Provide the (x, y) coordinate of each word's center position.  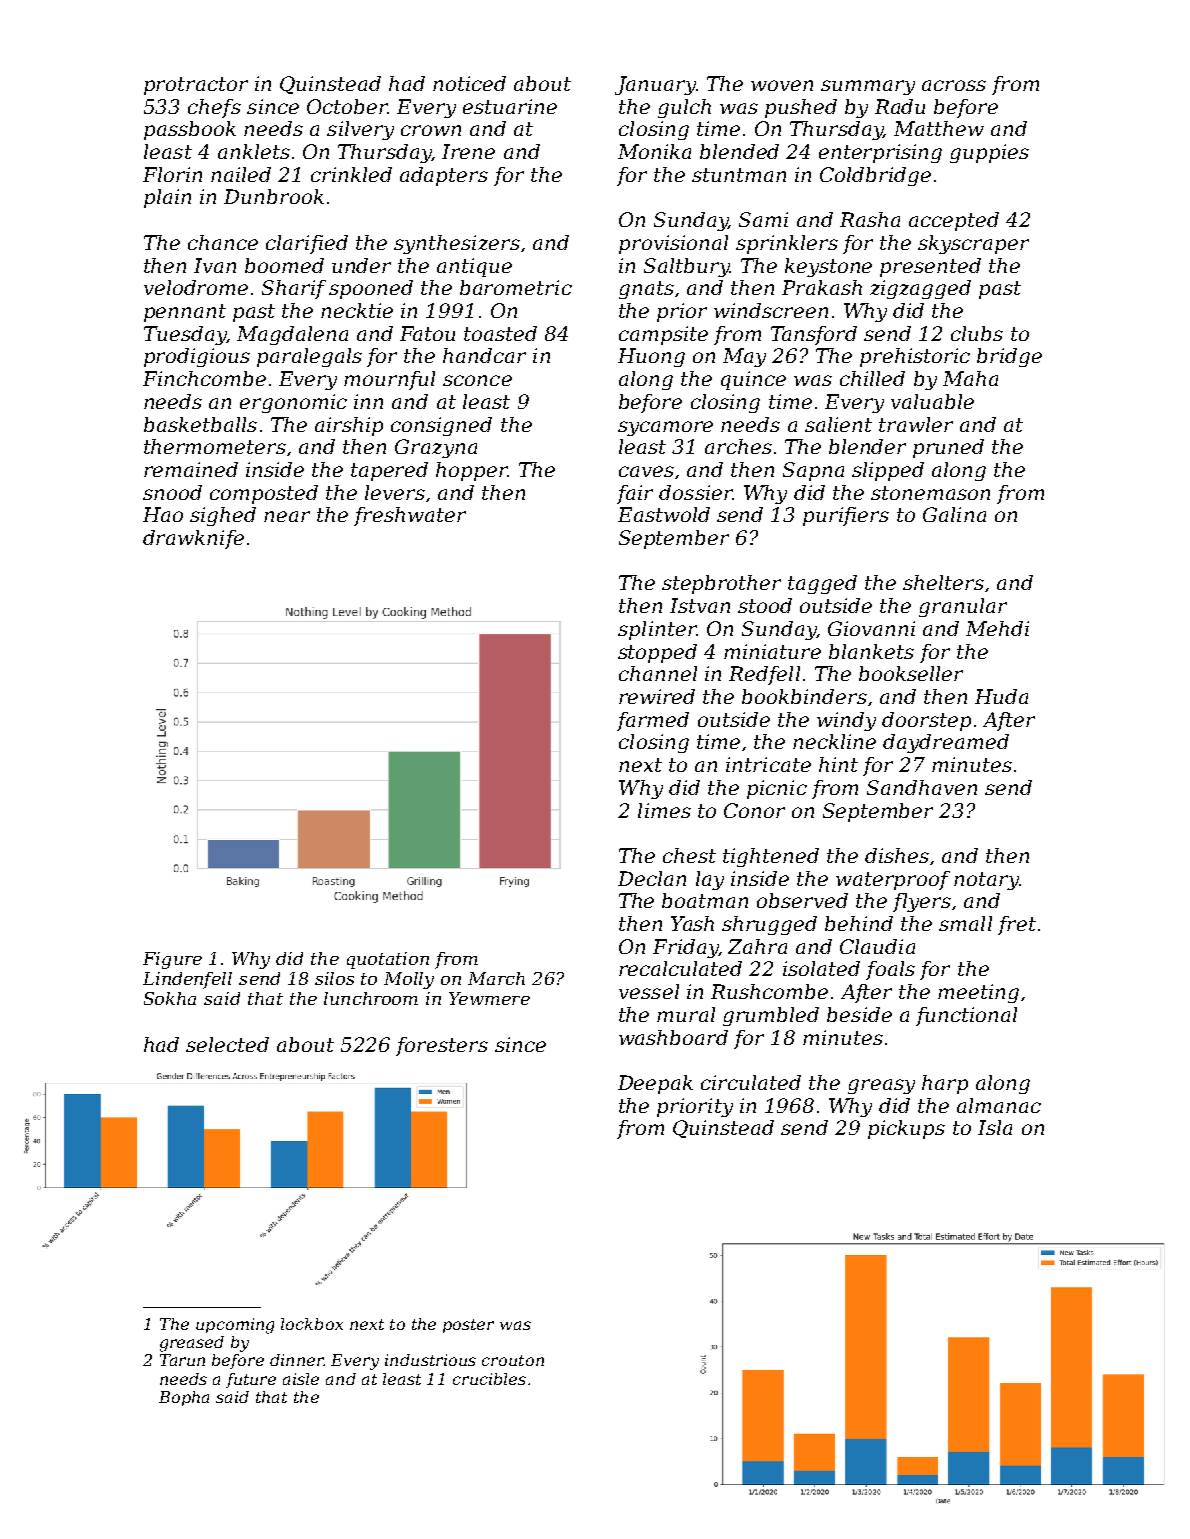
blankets (871, 651)
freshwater (410, 516)
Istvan (700, 605)
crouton (513, 1360)
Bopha (184, 1398)
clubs (977, 333)
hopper (472, 471)
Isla (995, 1127)
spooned (371, 289)
